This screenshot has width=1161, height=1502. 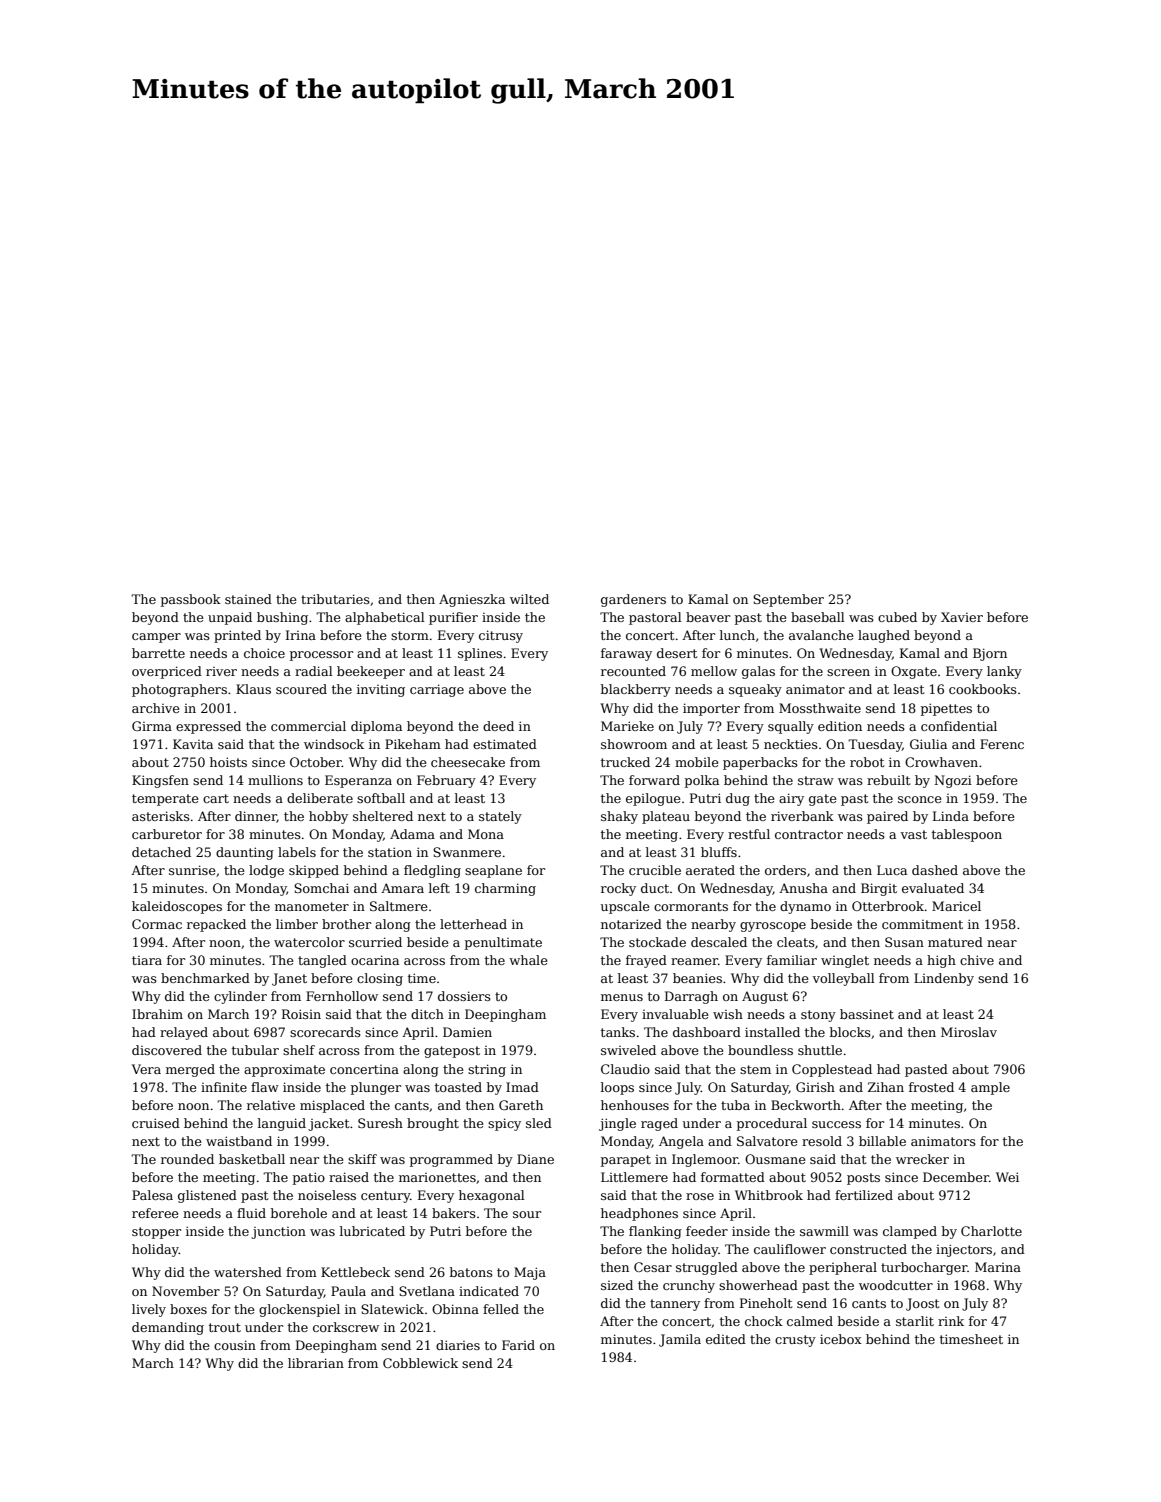 What do you see at coordinates (967, 835) in the screenshot?
I see `tablespoon` at bounding box center [967, 835].
